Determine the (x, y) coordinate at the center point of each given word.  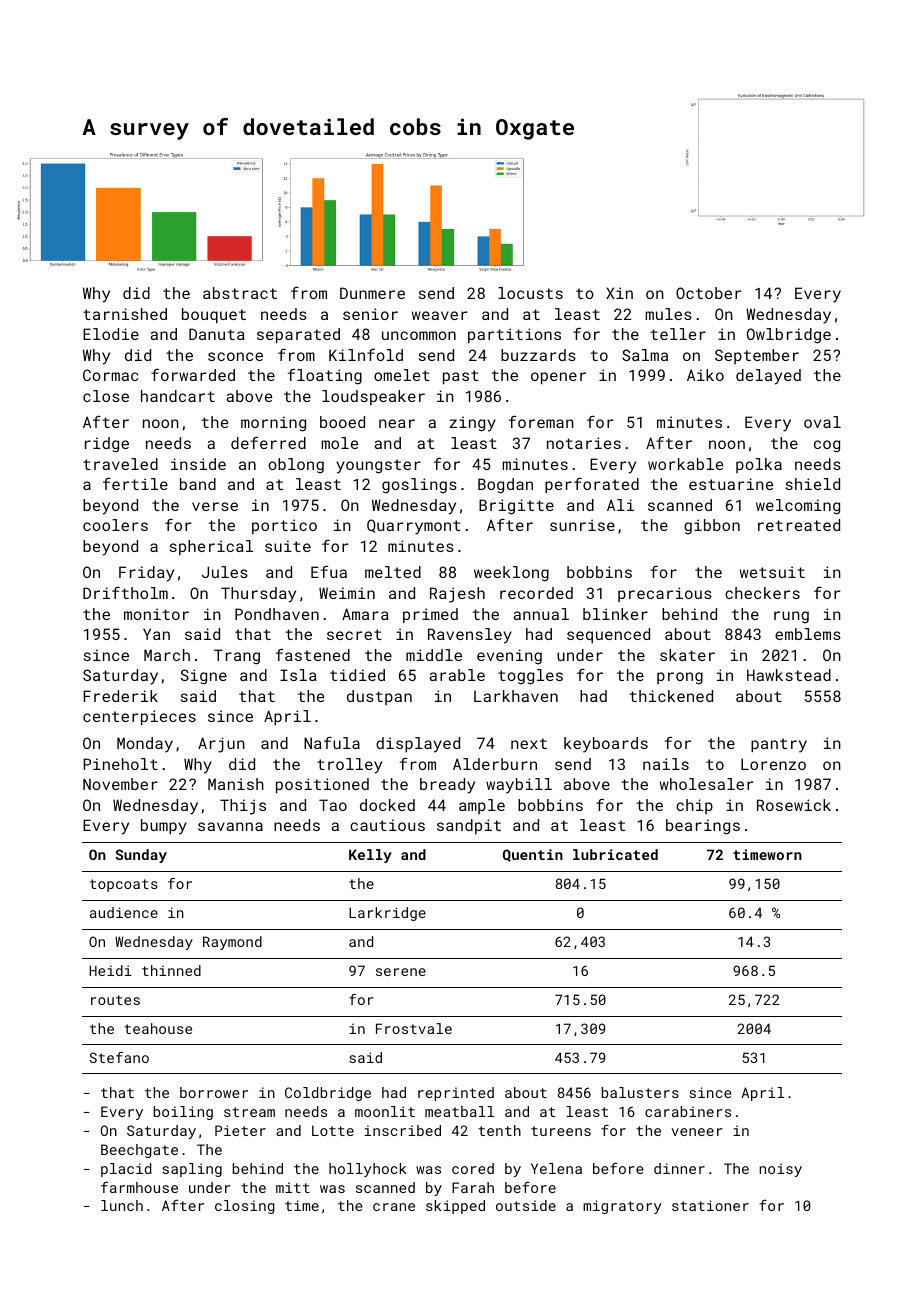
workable (685, 464)
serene (401, 972)
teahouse (158, 1028)
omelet (402, 375)
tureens (561, 1131)
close (106, 396)
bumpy (164, 827)
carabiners (688, 1111)
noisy (781, 1170)
